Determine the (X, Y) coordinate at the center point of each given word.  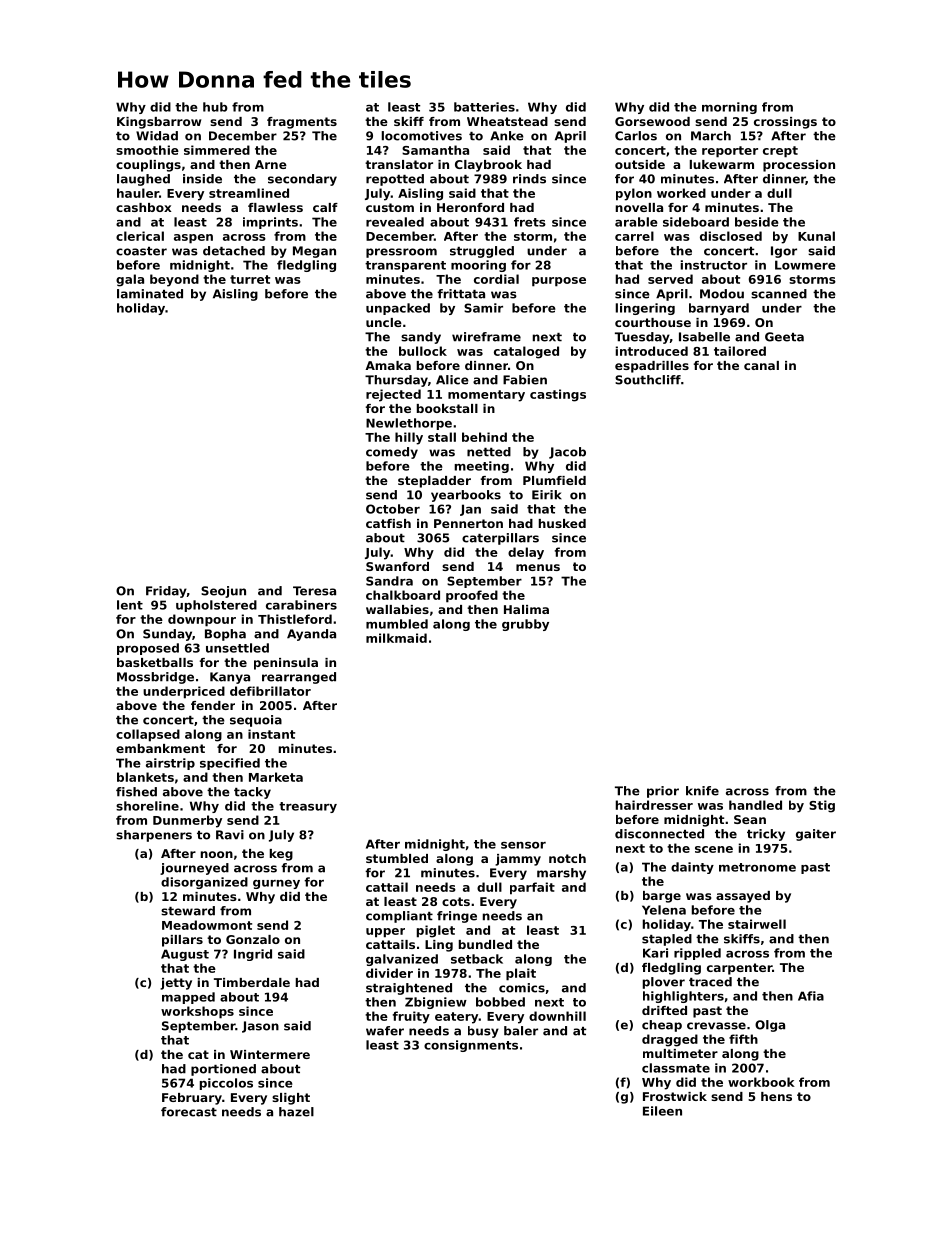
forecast (189, 1112)
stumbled (397, 858)
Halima (526, 609)
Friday (166, 592)
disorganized (204, 883)
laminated (150, 294)
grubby (525, 625)
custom (390, 207)
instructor (714, 265)
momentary (486, 396)
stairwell (757, 924)
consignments (471, 1046)
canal (761, 365)
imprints (270, 223)
